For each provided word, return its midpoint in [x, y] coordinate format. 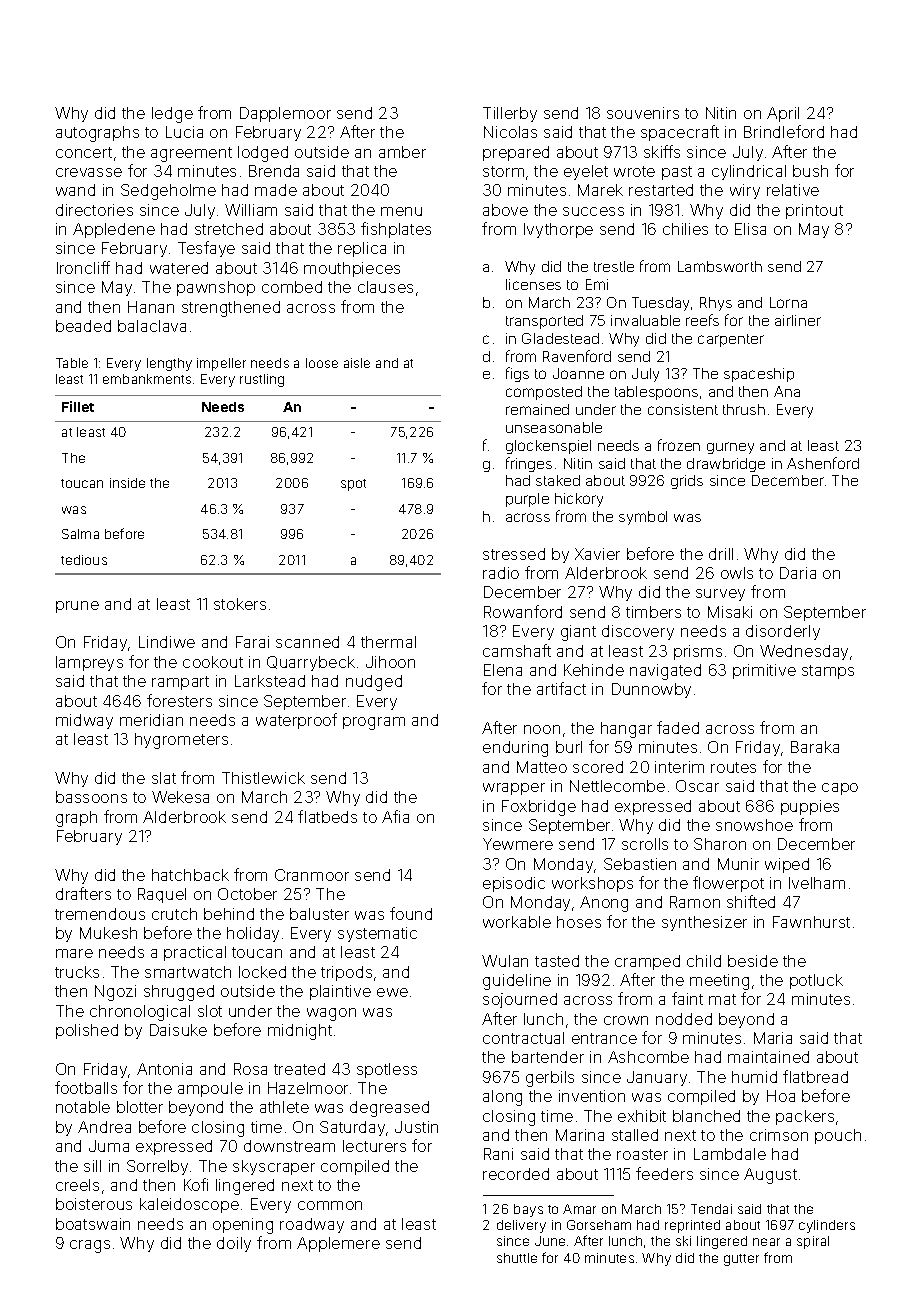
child [704, 961]
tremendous [100, 914]
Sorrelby [157, 1167]
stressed [514, 554]
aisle [357, 363]
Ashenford [823, 463]
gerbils [550, 1079]
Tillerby [510, 114]
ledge [172, 115]
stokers [240, 604]
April [783, 114]
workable [517, 922]
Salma [80, 534]
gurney [730, 448]
